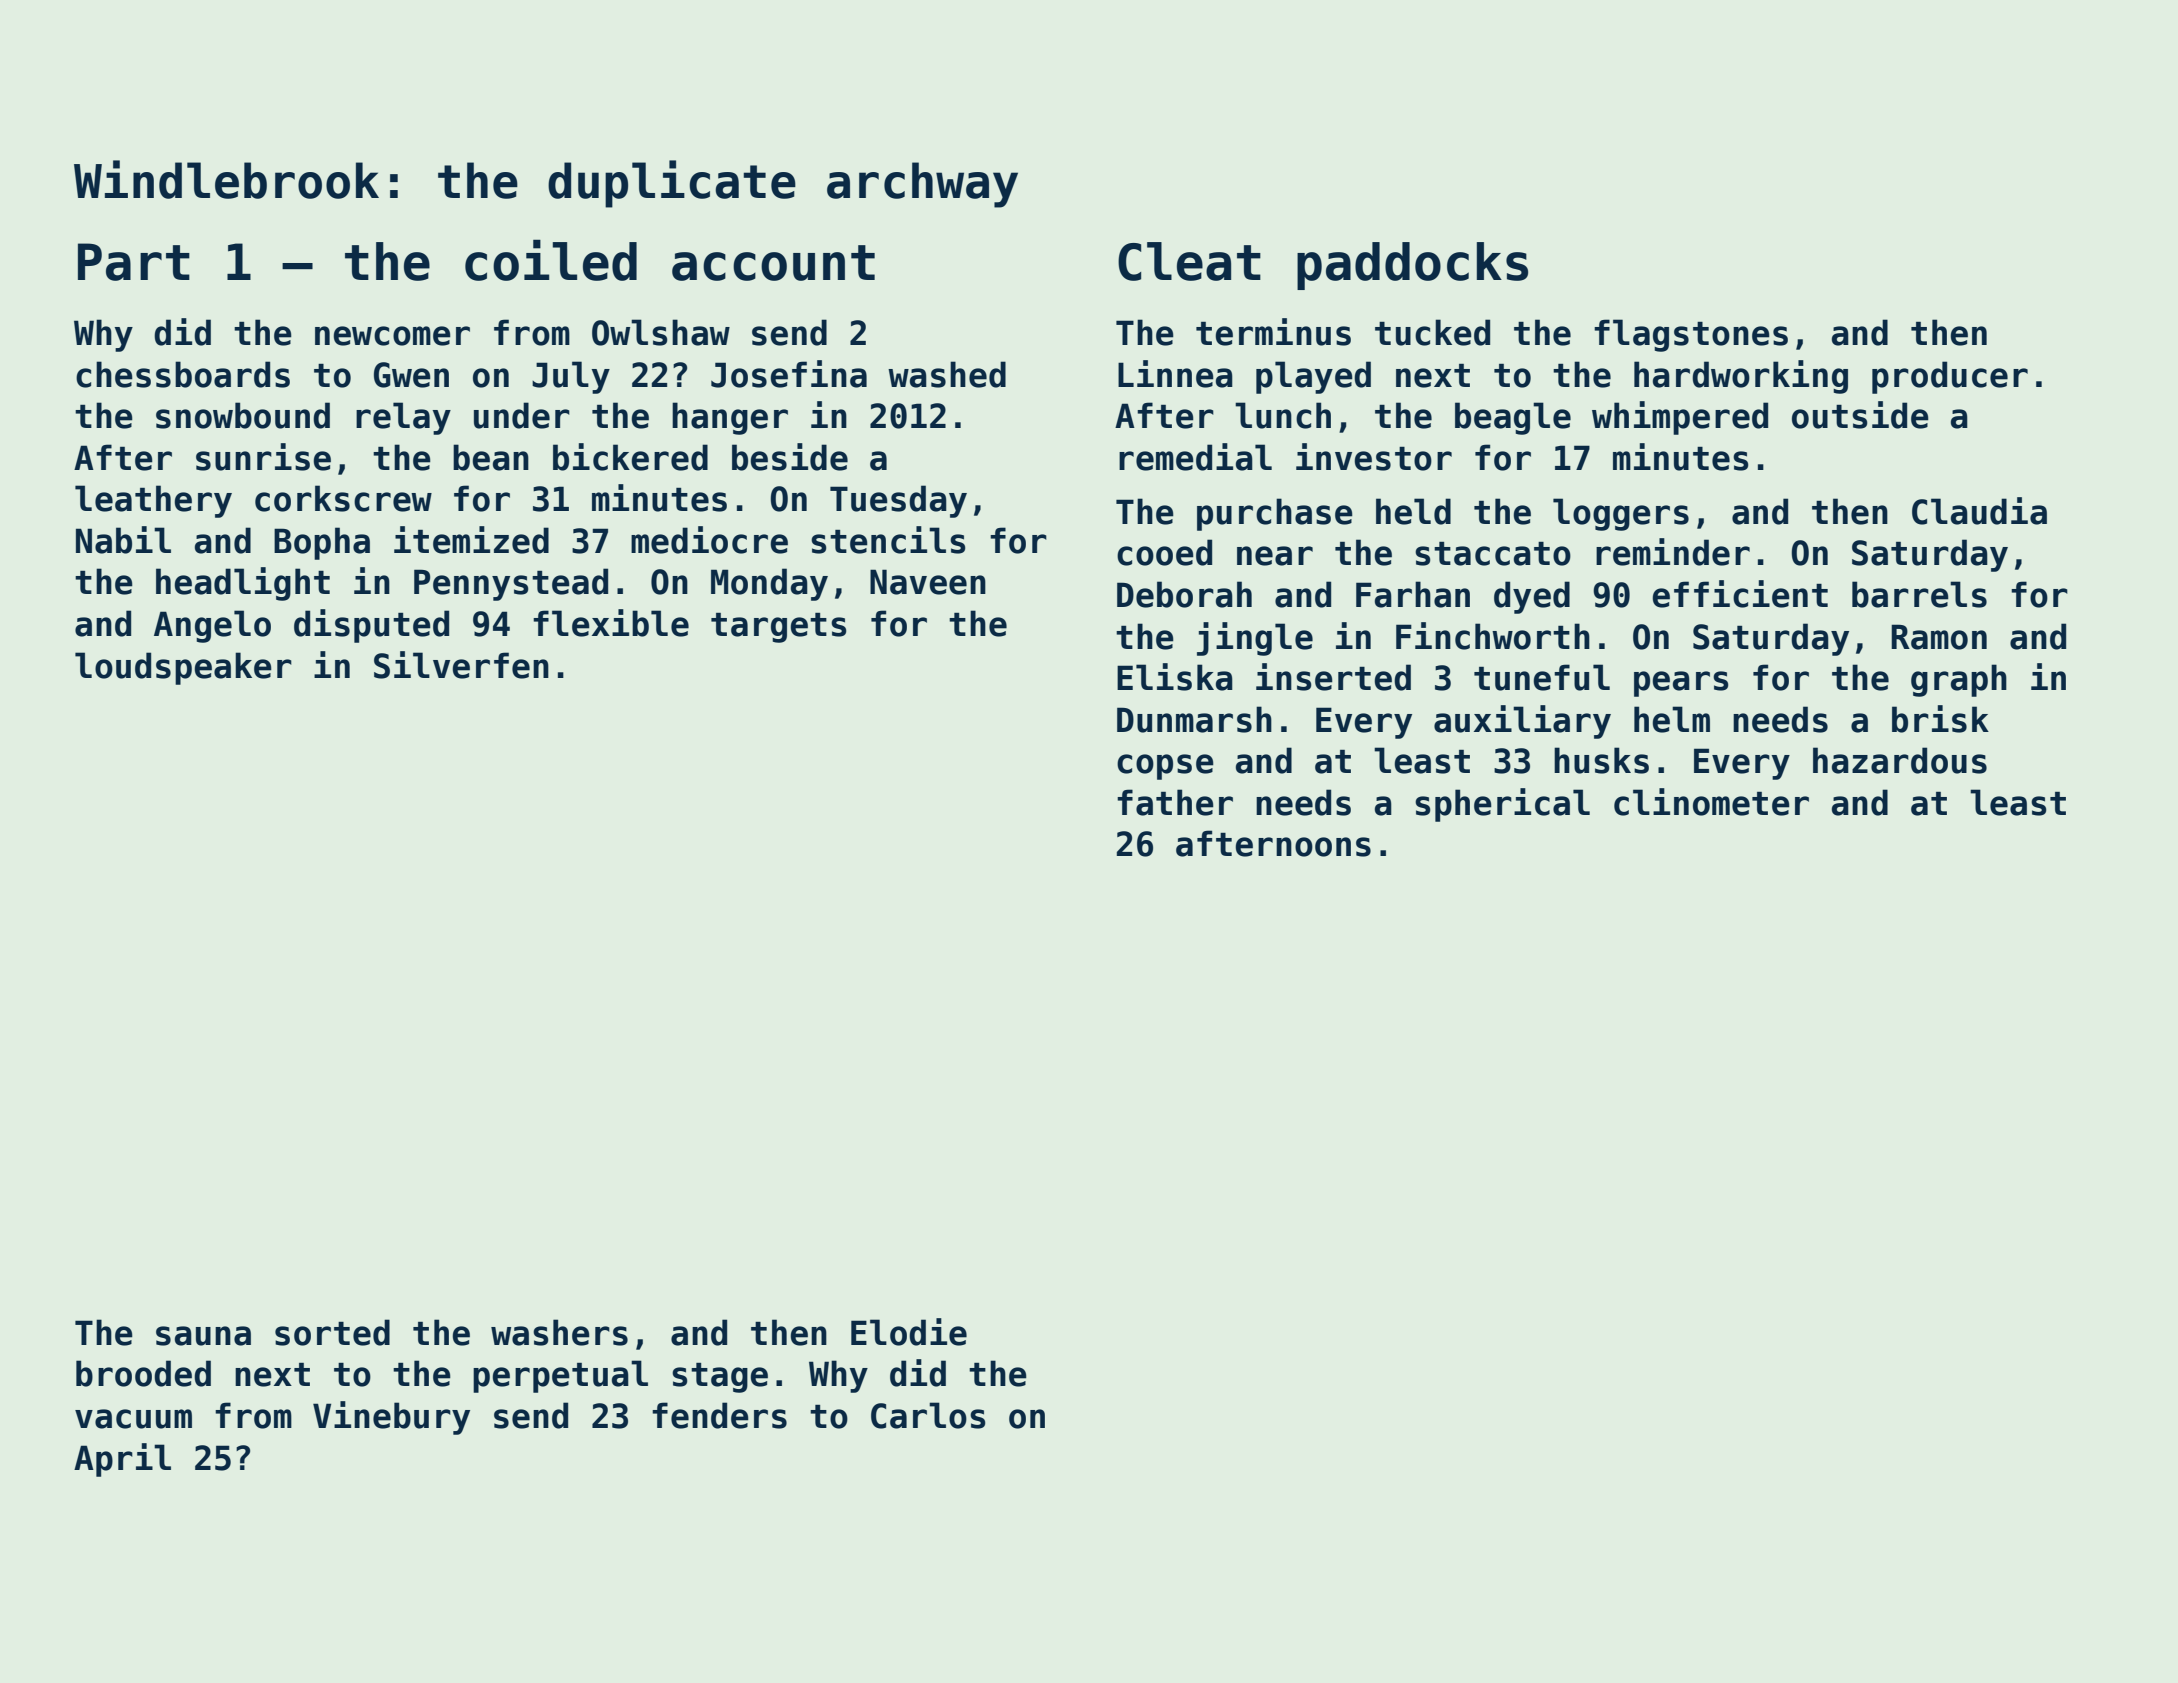 The width and height of the document is (2178, 1683). Describe the element at coordinates (1273, 332) in the document. I see `terminus` at that location.
